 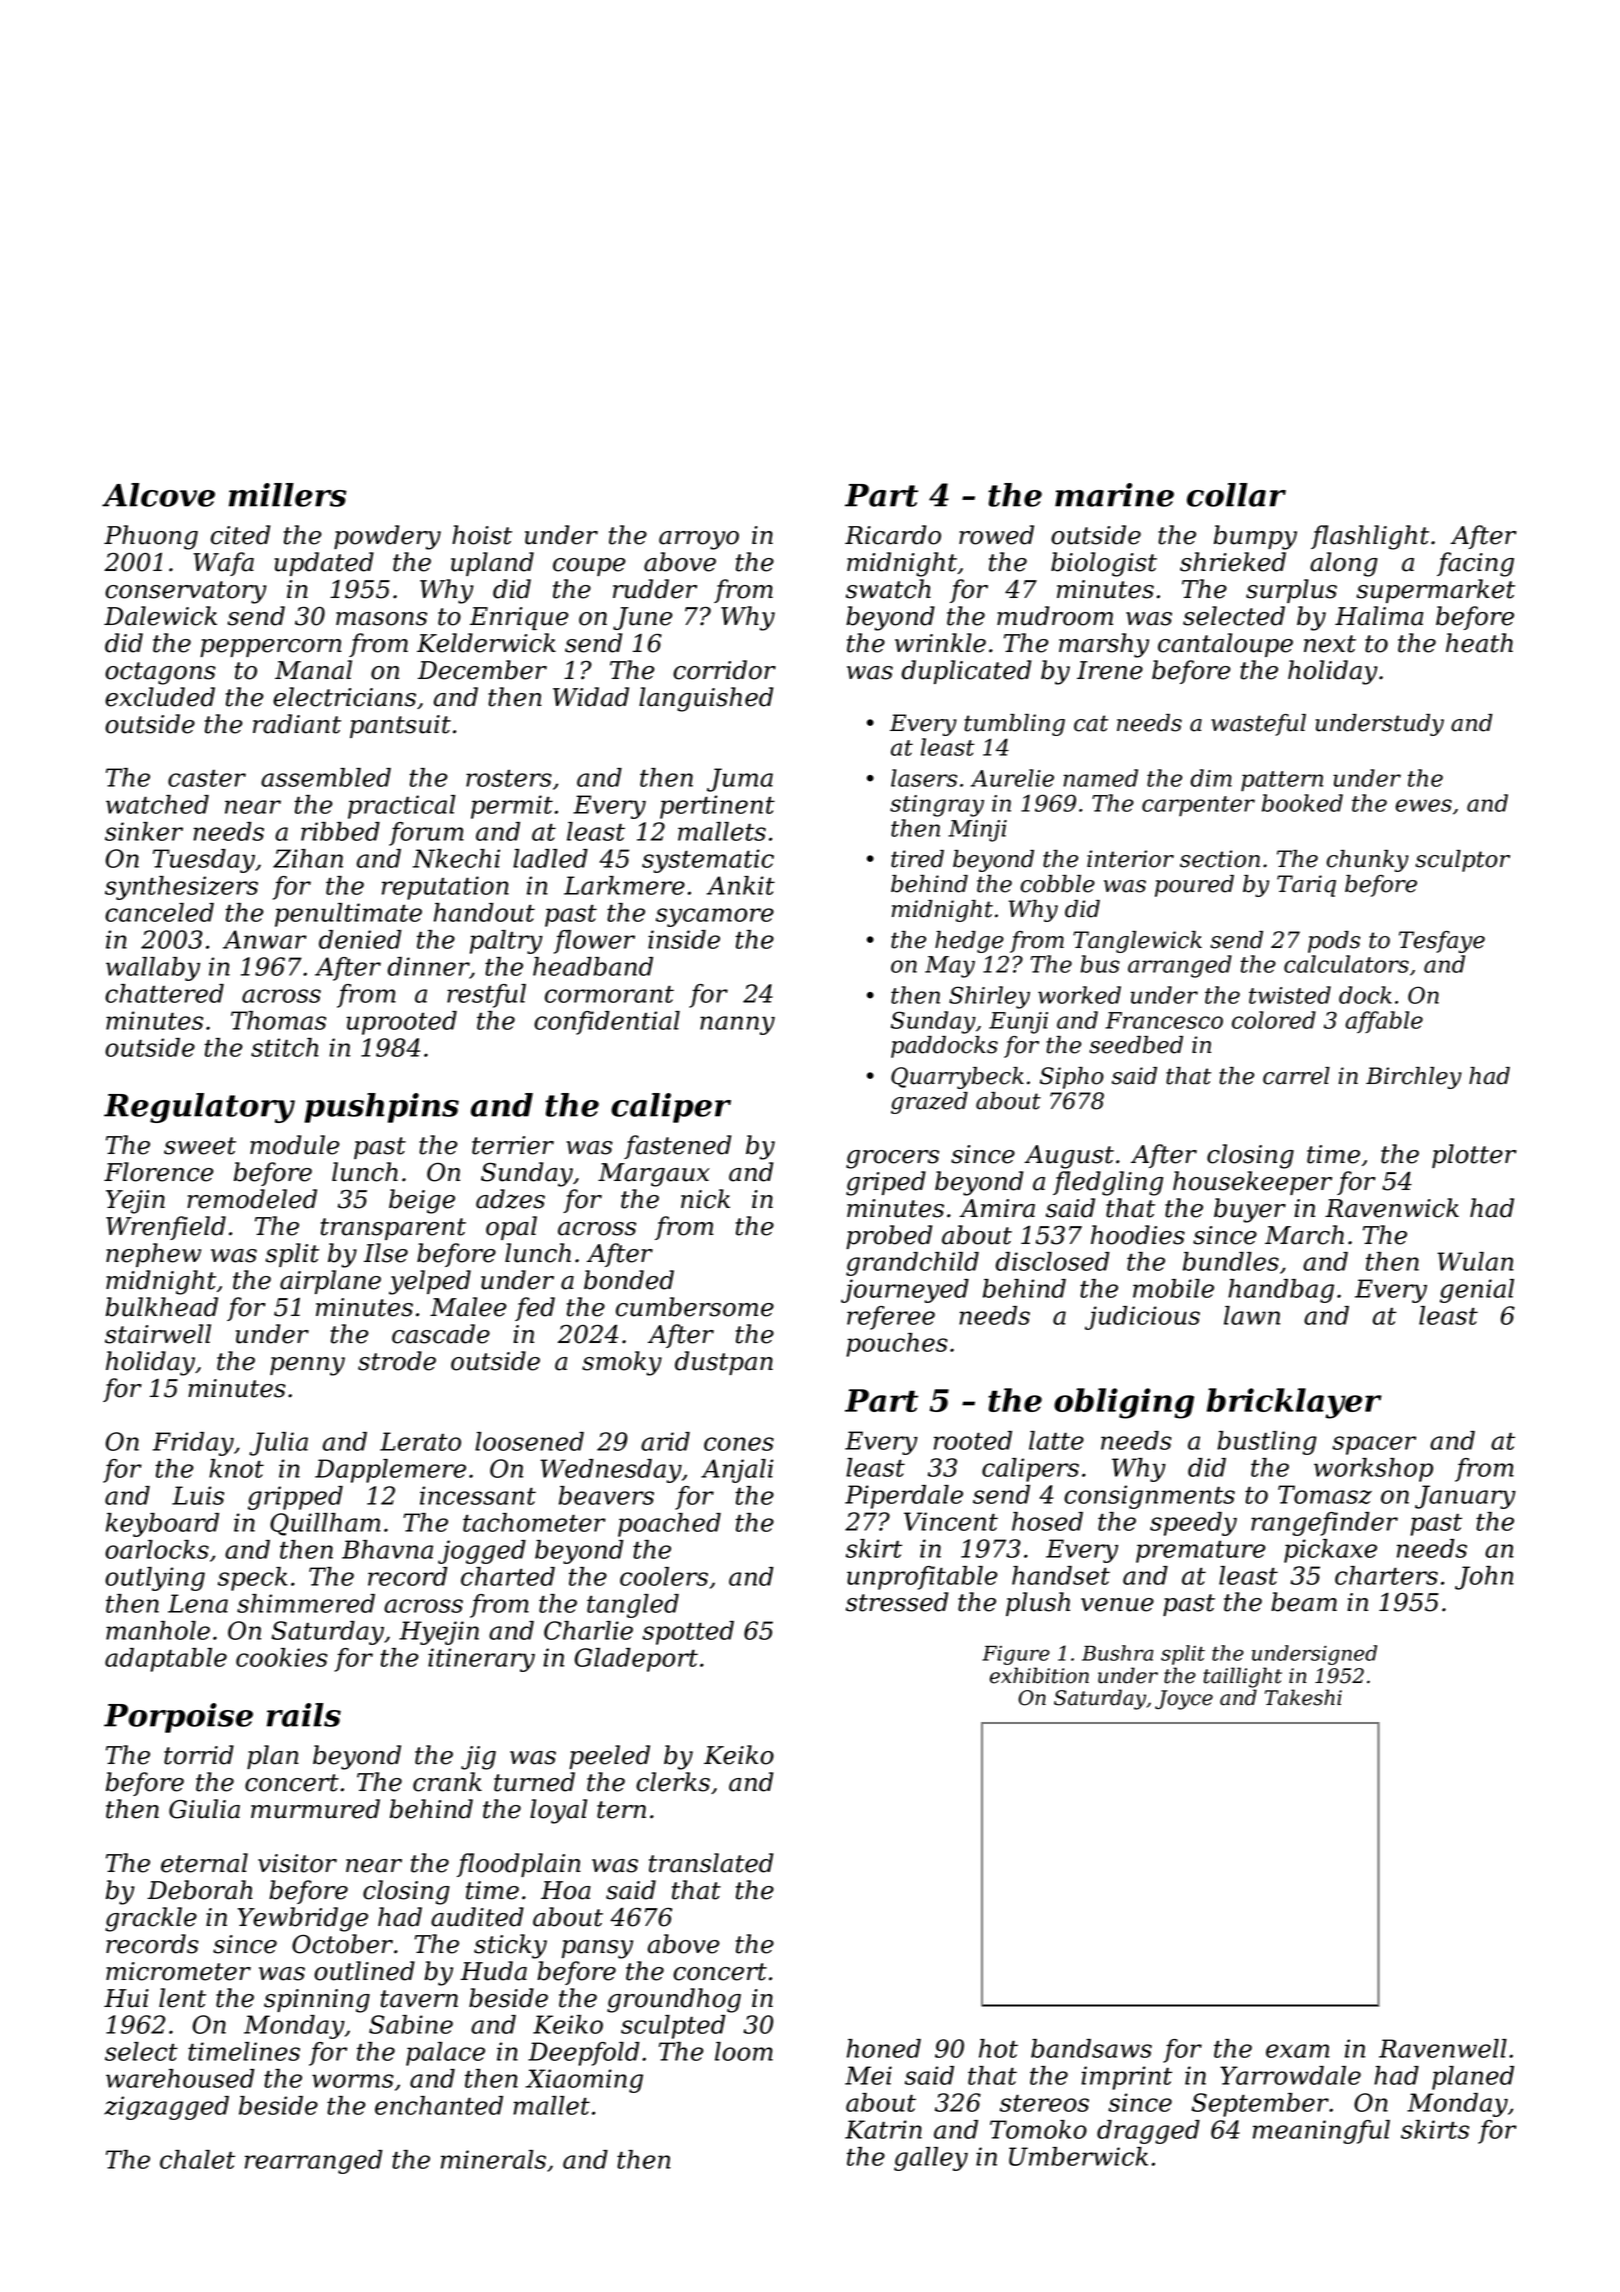 I want to click on clerks, so click(x=673, y=1782).
